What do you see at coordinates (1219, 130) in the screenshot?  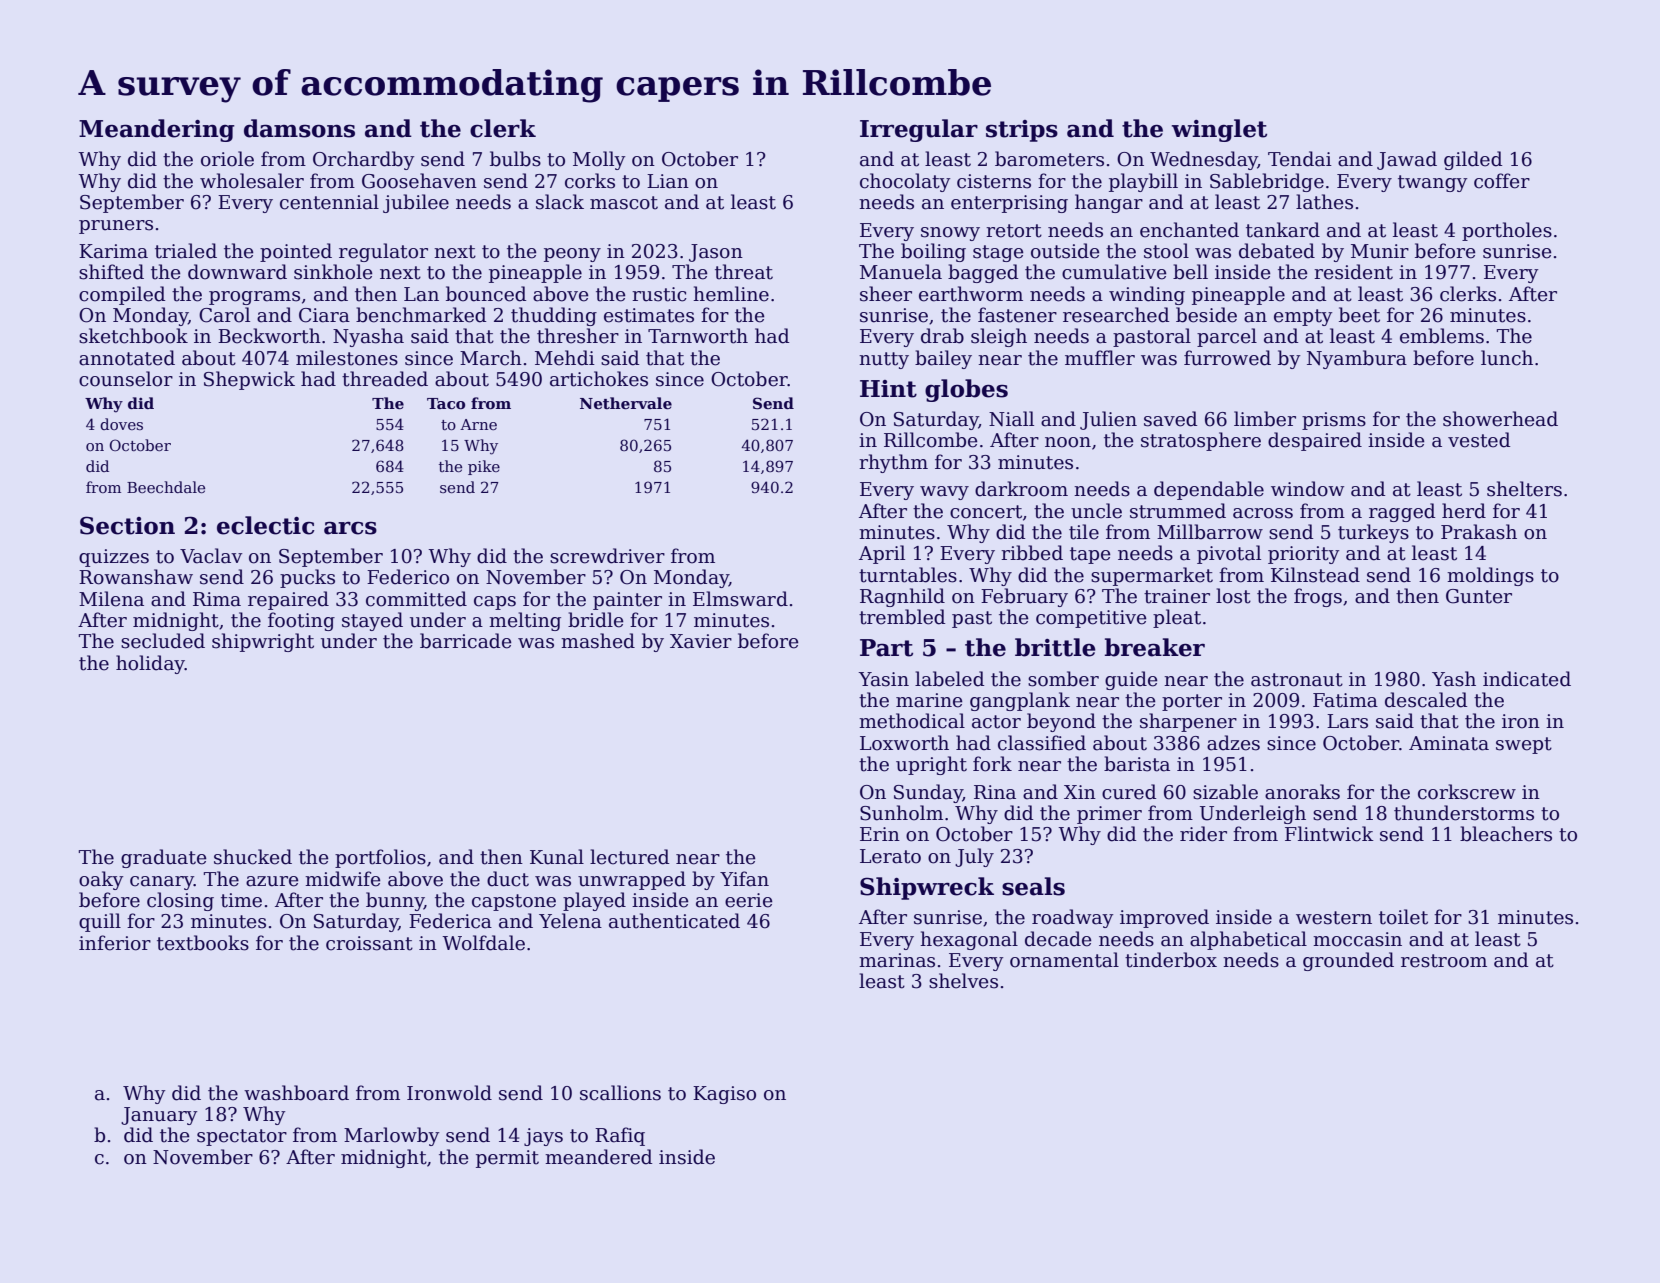 I see `winglet` at bounding box center [1219, 130].
